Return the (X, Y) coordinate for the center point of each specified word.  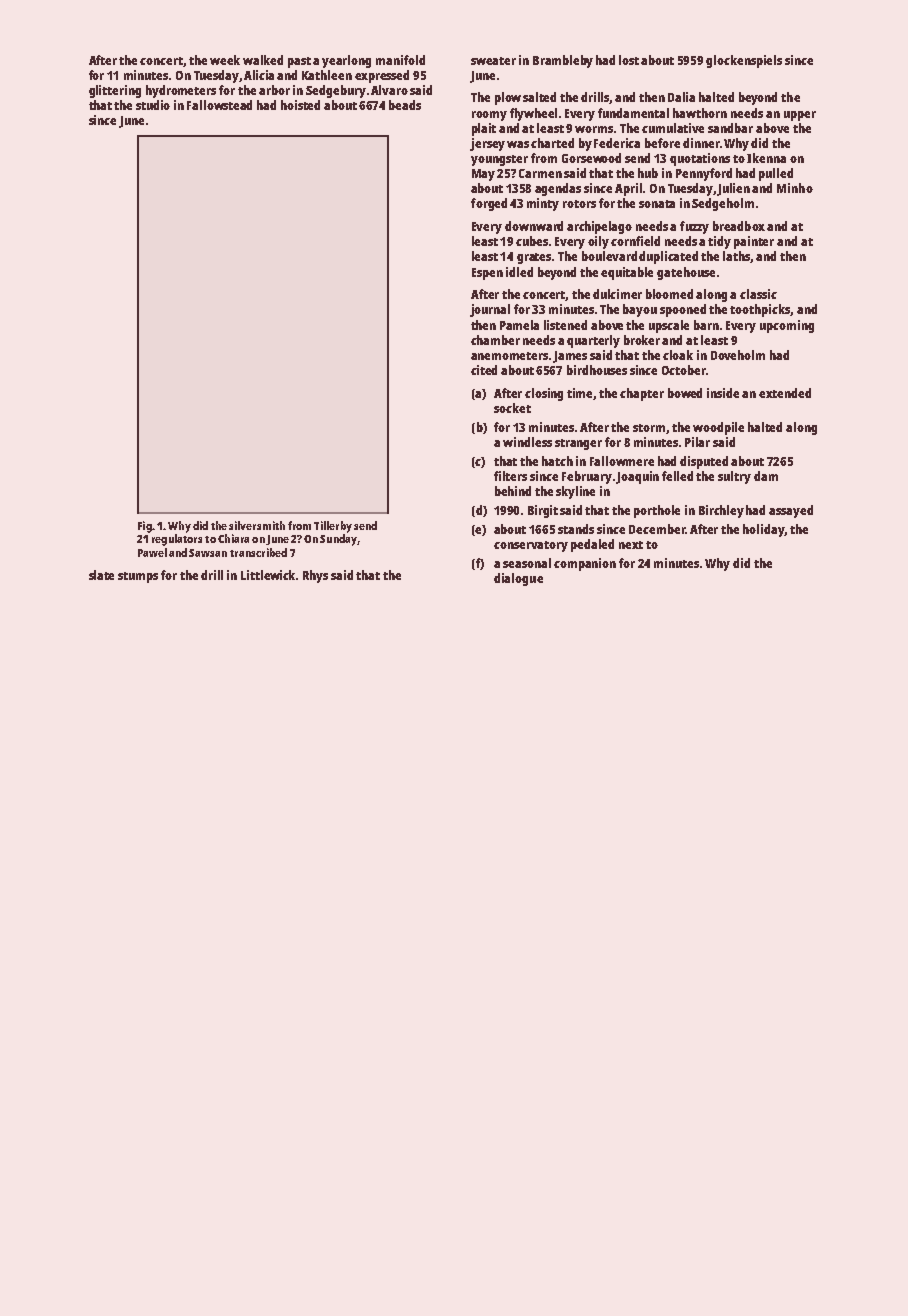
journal (490, 310)
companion (585, 564)
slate (101, 575)
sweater (493, 61)
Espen (487, 274)
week (225, 60)
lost (629, 60)
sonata (657, 204)
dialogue (518, 579)
